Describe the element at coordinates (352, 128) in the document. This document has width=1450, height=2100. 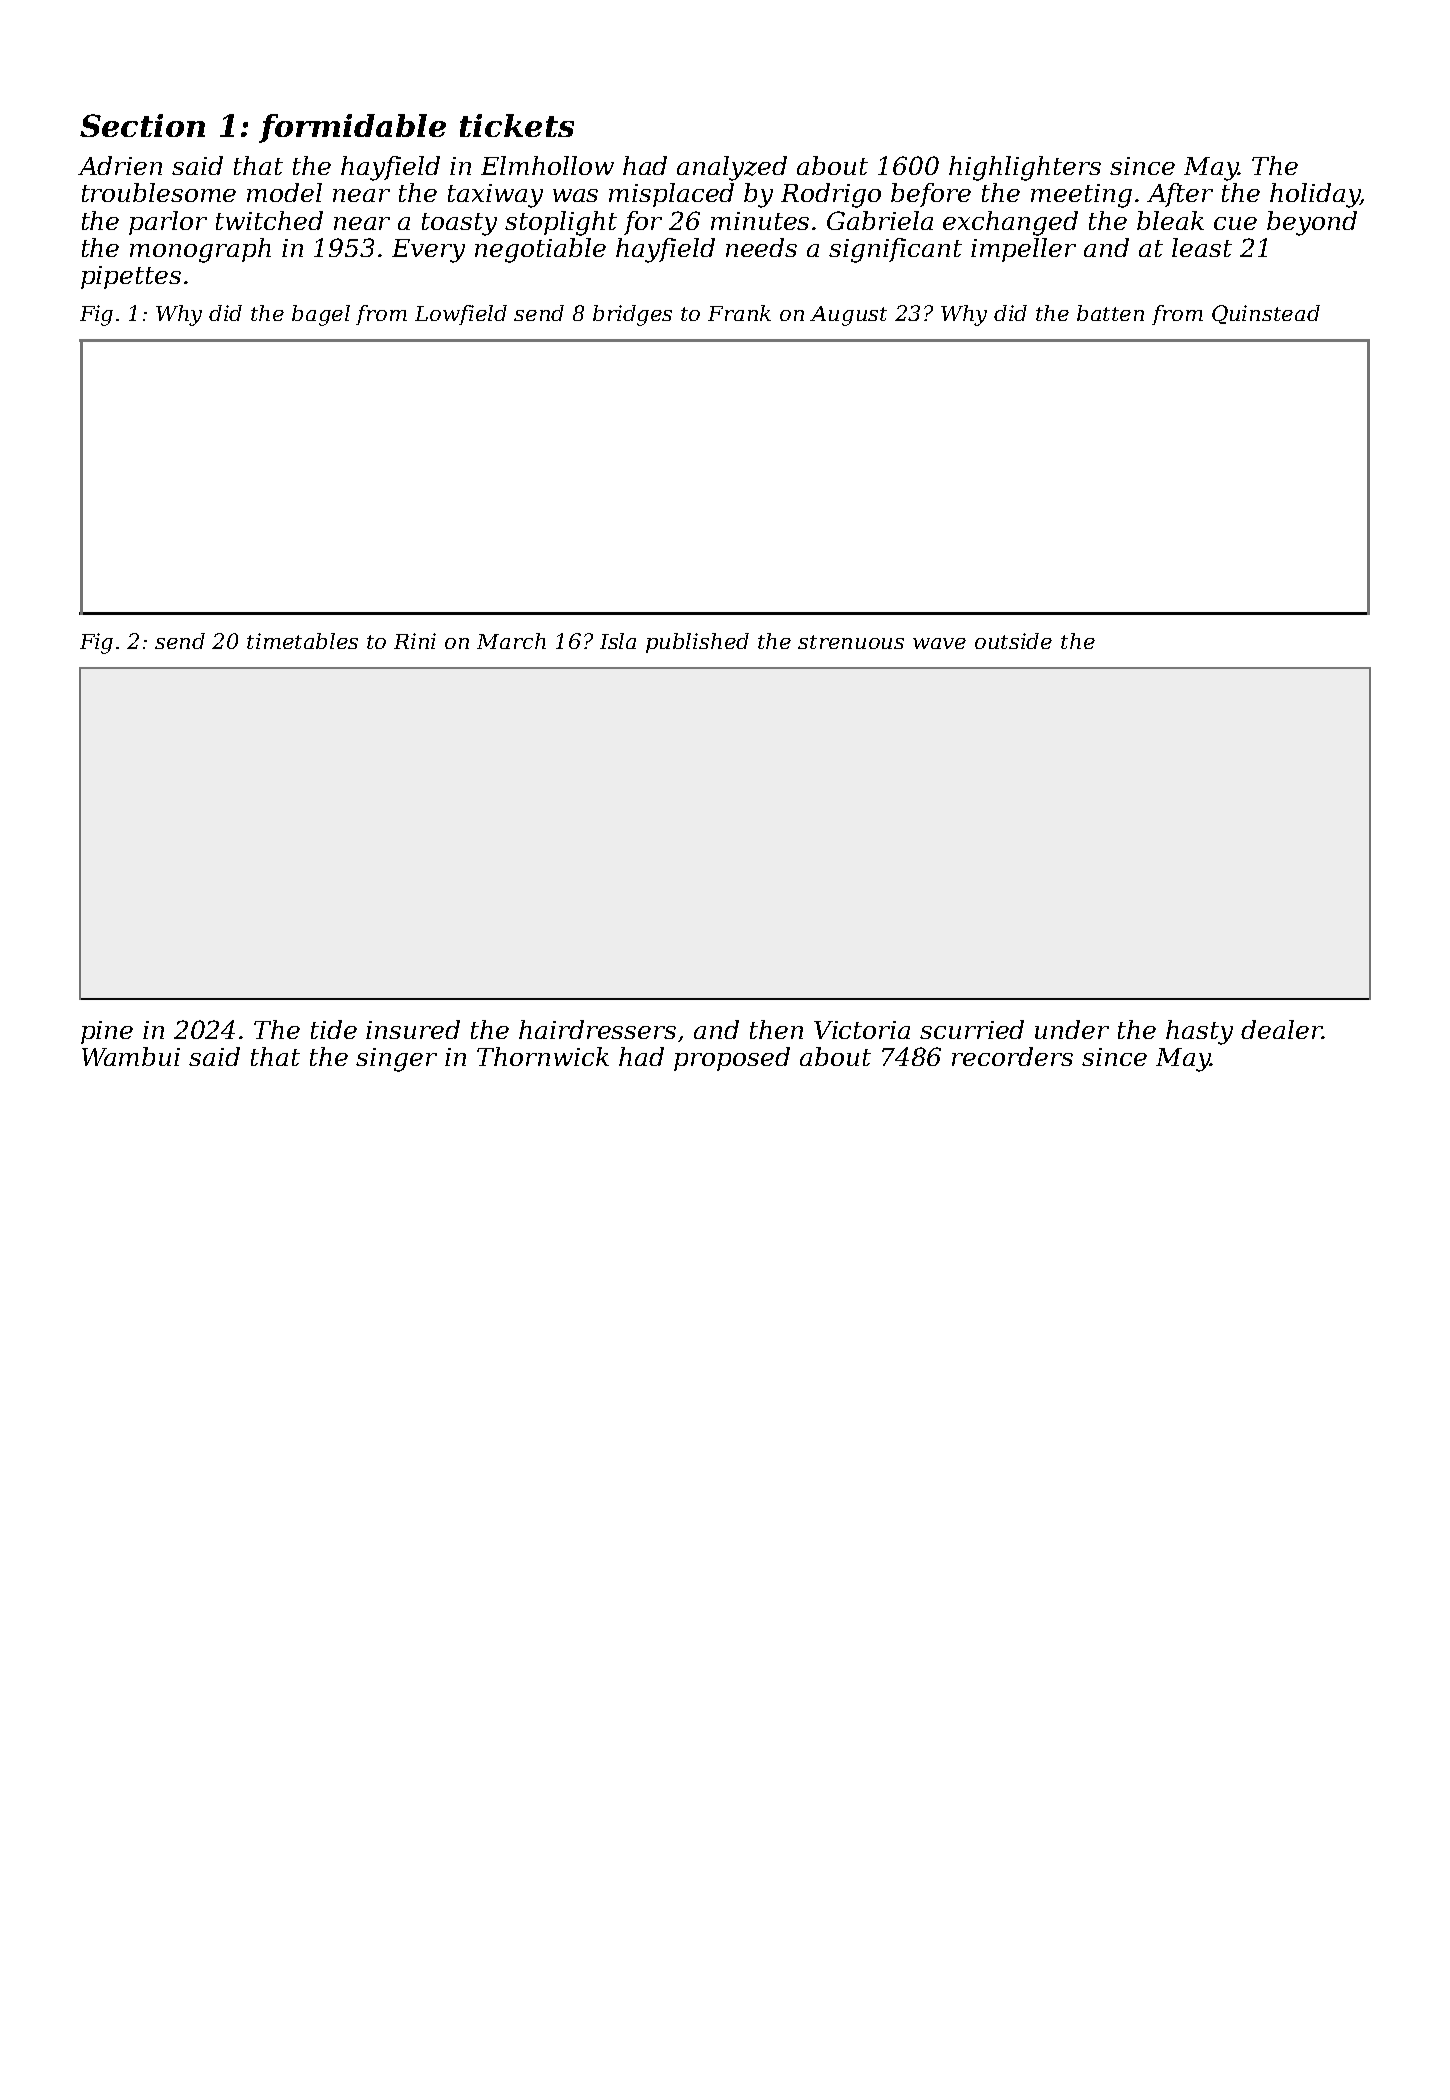
I see `formidable` at that location.
